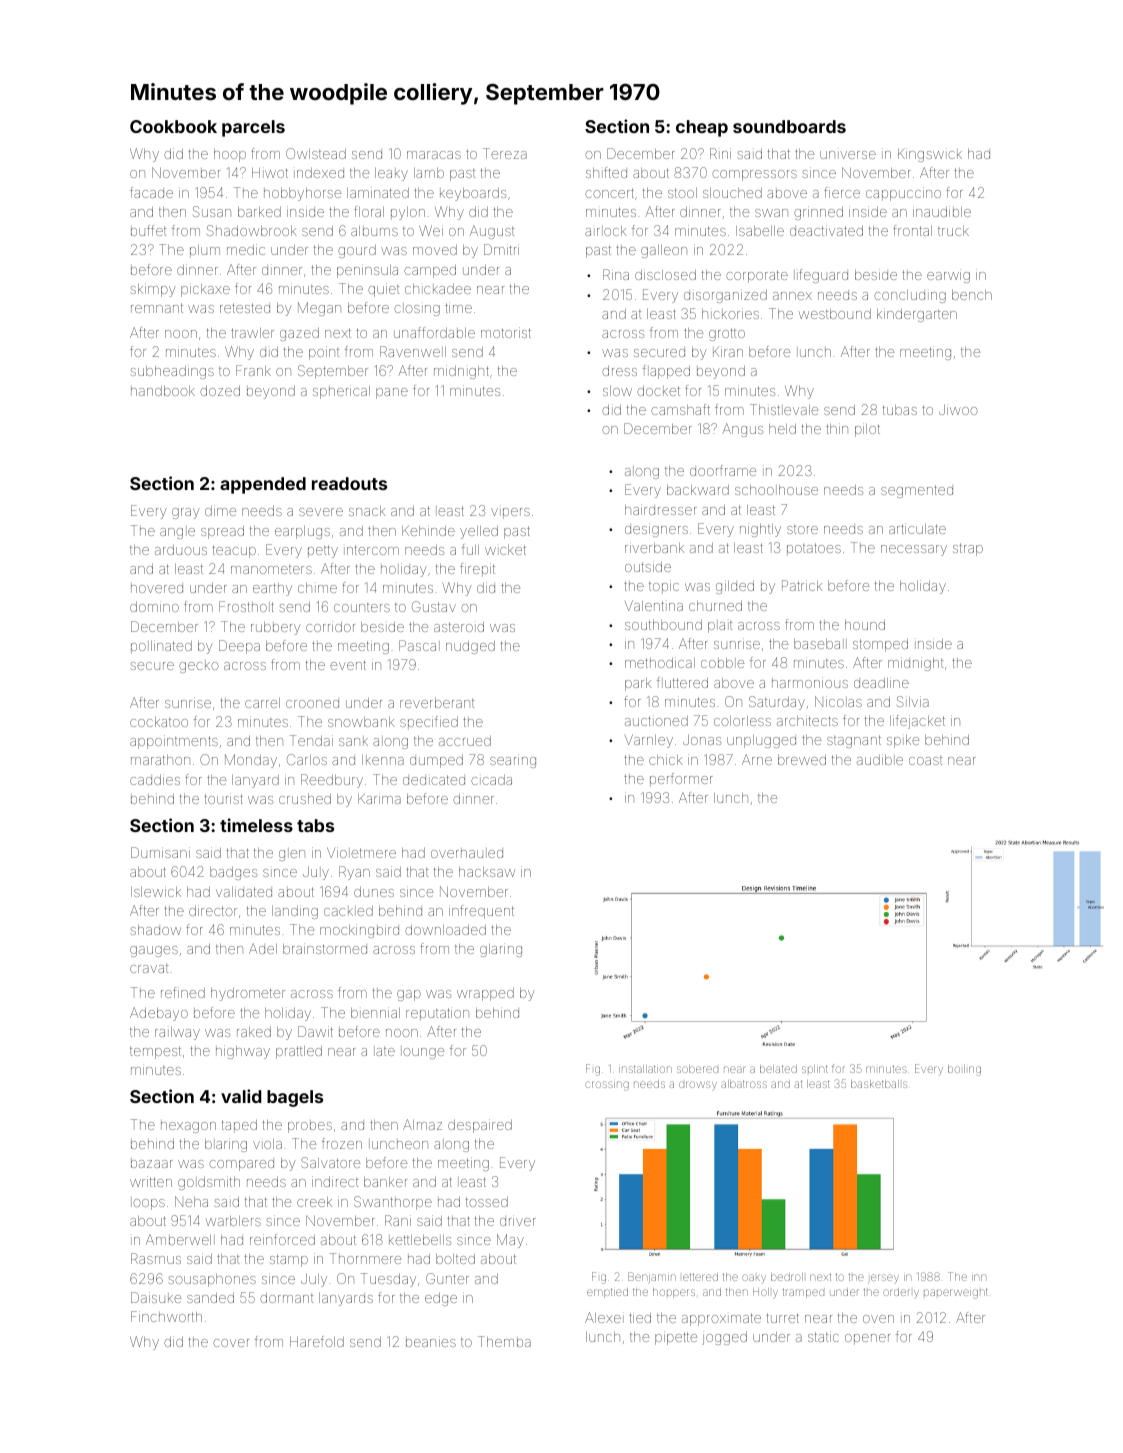 The image size is (1123, 1453). What do you see at coordinates (239, 1126) in the document?
I see `taped` at bounding box center [239, 1126].
